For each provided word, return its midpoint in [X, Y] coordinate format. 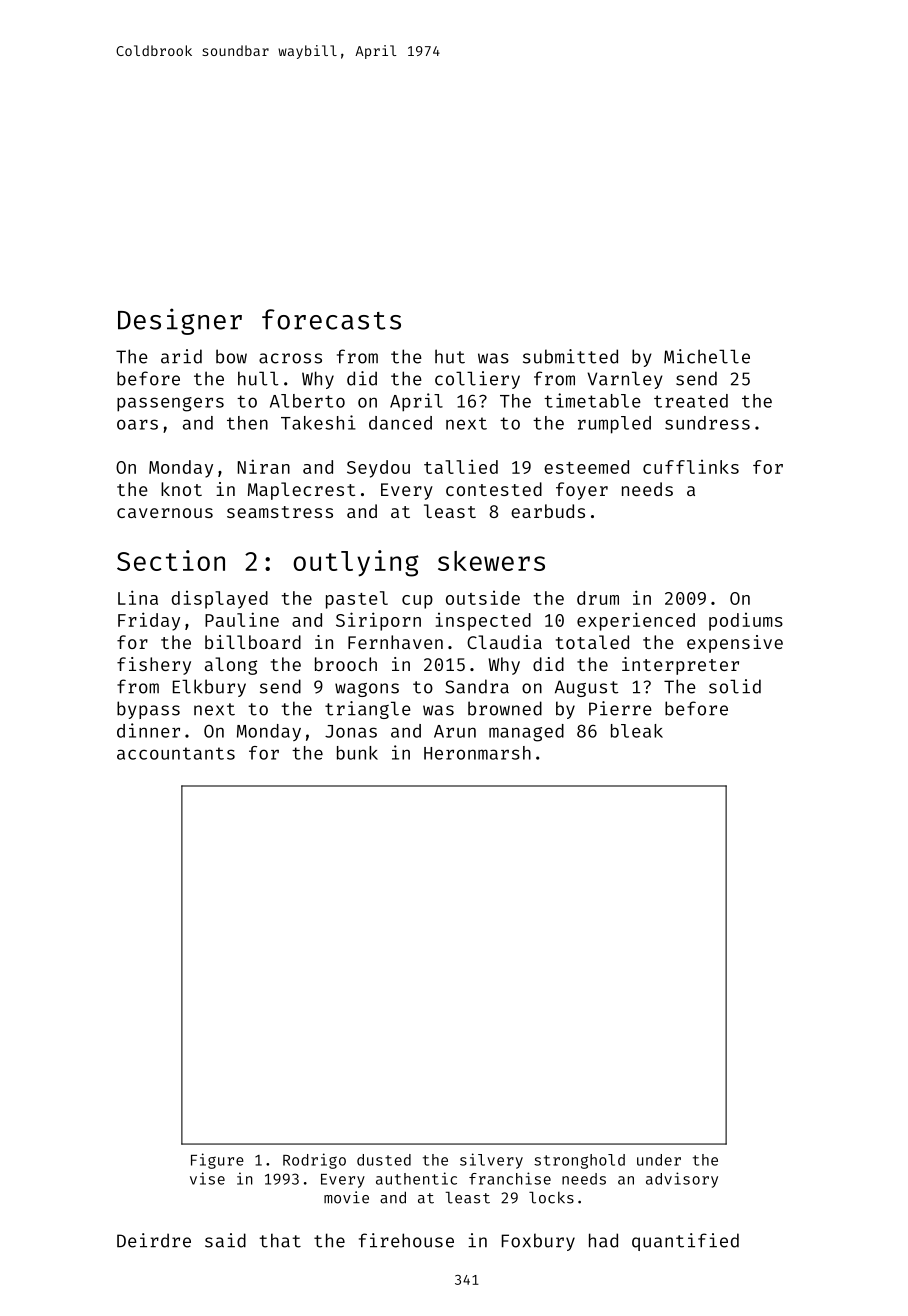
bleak [637, 731]
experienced [636, 621]
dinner [148, 730]
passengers [170, 404]
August [586, 688]
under [659, 1160]
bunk [357, 753]
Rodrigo [314, 1161]
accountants [176, 753]
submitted [570, 356]
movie [346, 1197]
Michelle [707, 356]
